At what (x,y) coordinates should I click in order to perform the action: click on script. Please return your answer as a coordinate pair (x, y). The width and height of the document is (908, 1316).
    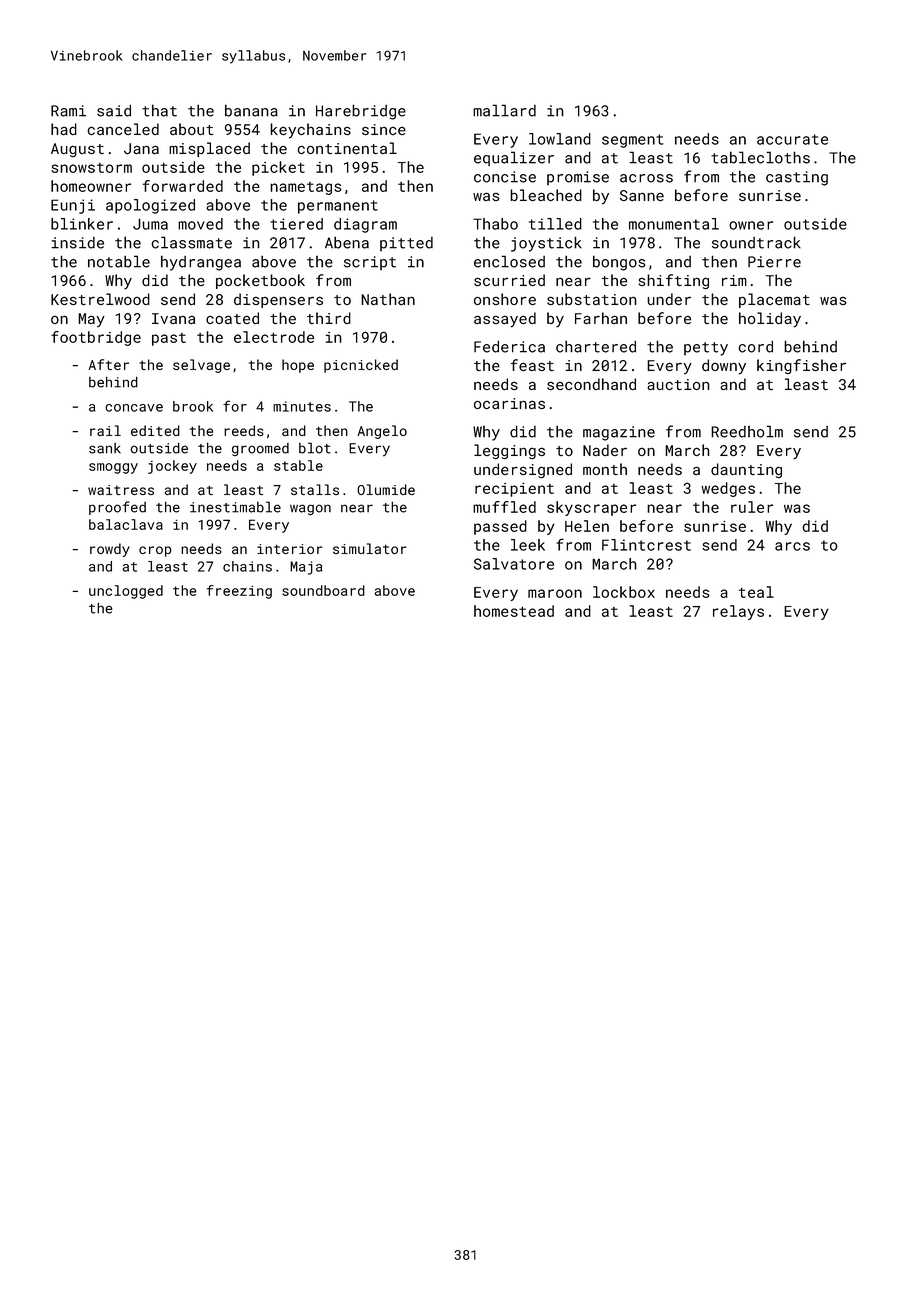
    Looking at the image, I should click on (370, 263).
